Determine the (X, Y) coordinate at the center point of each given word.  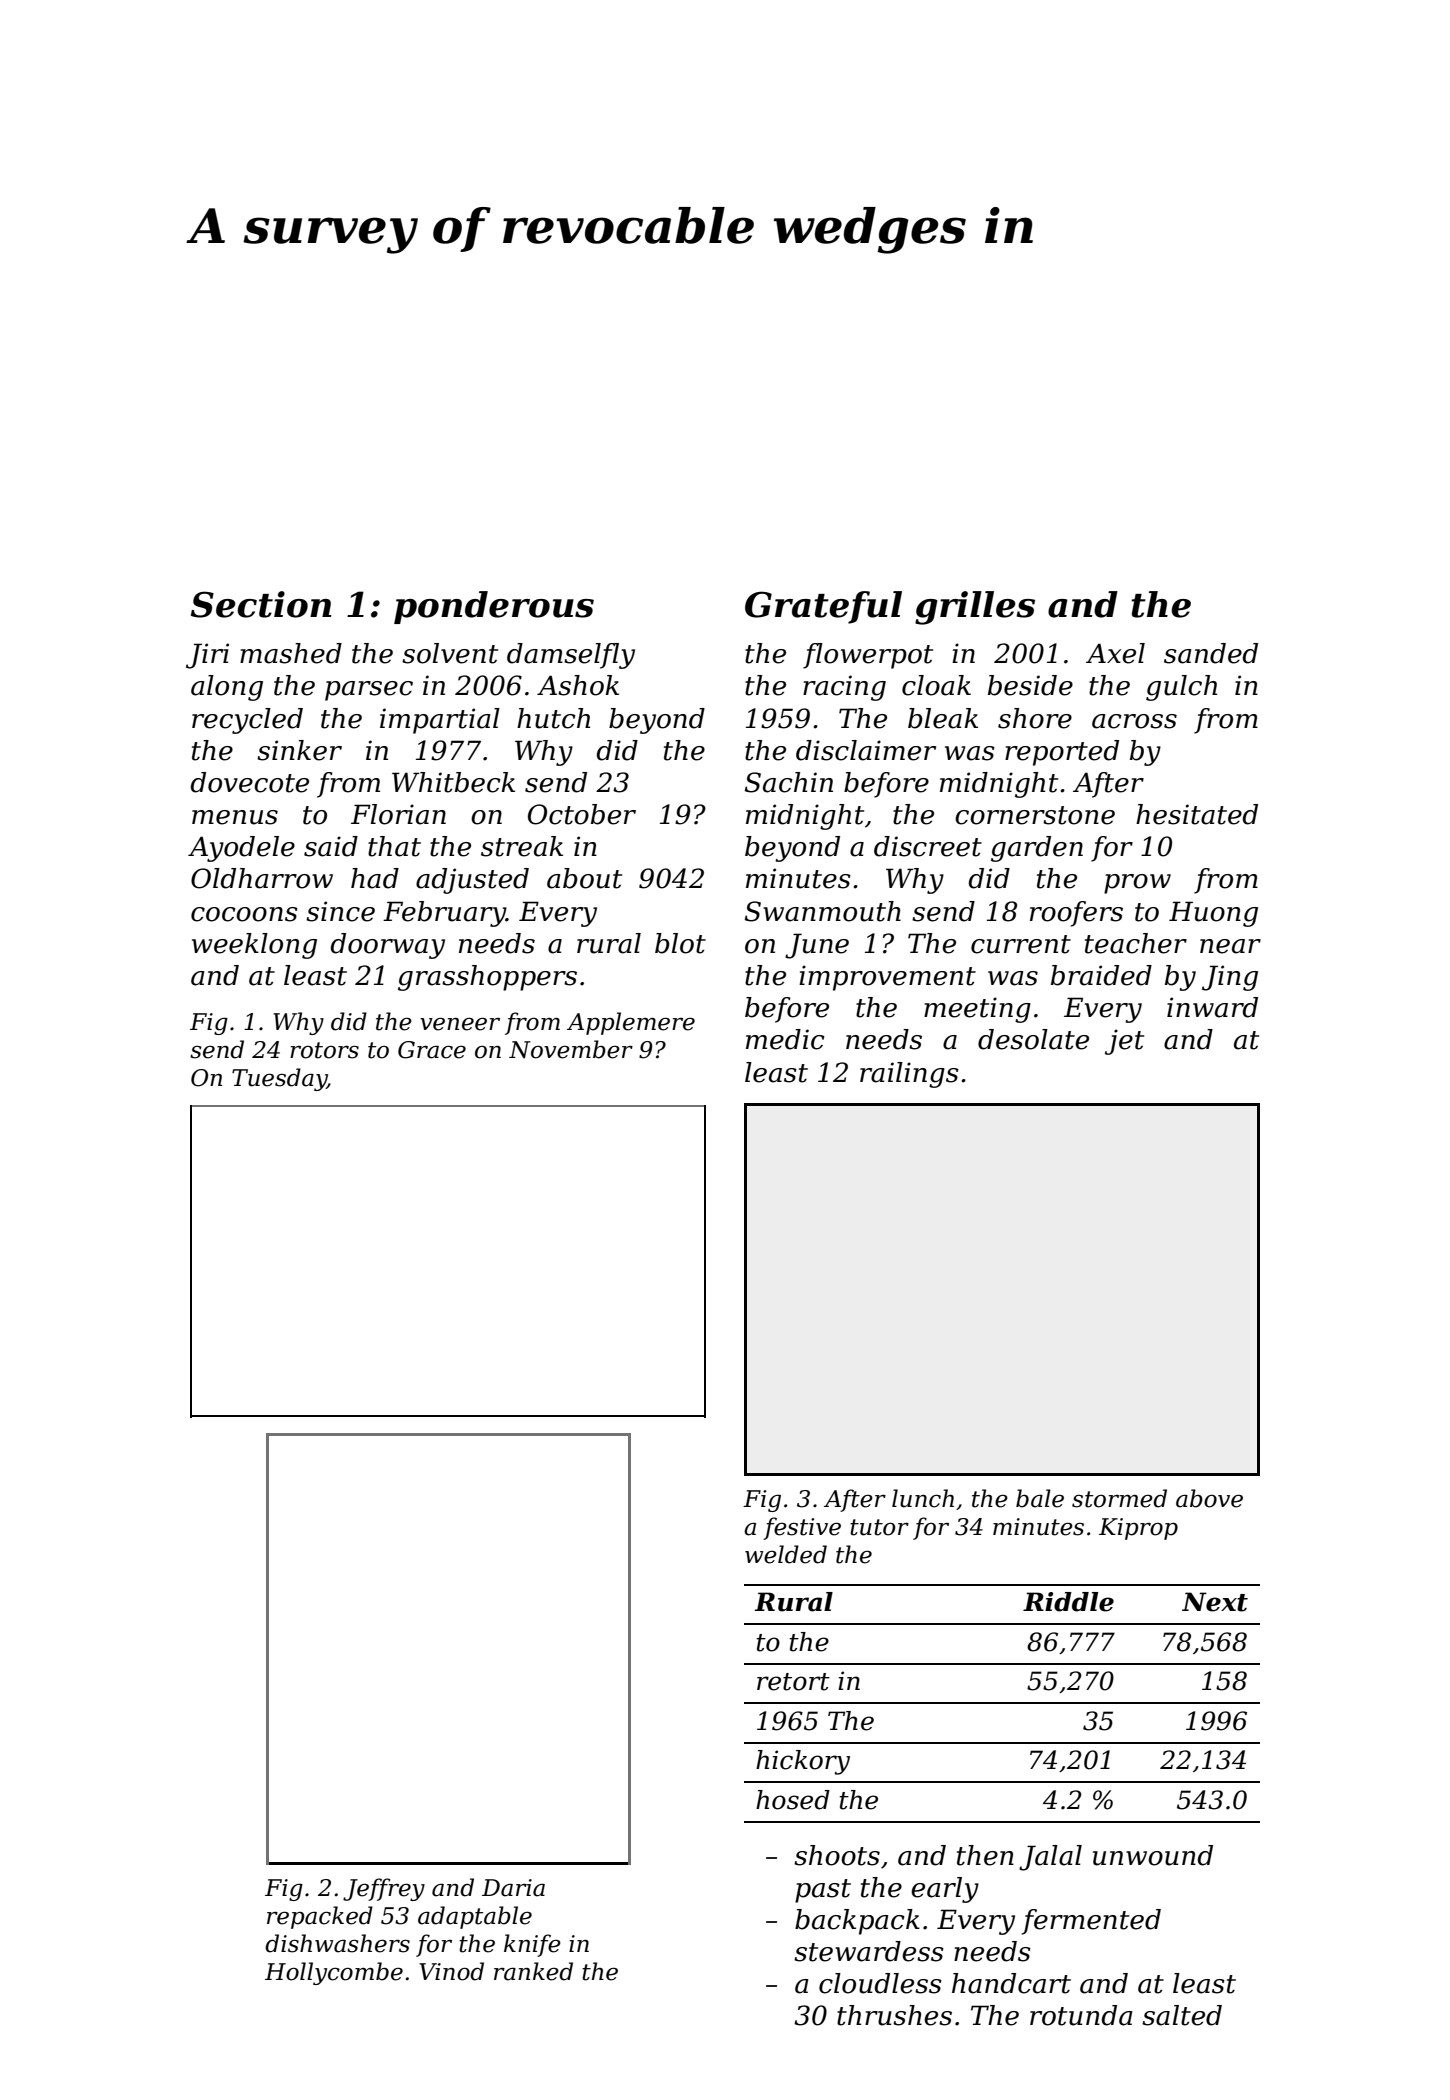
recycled (247, 721)
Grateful (823, 607)
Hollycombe (334, 1973)
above (1209, 1498)
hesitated (1197, 814)
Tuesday (279, 1079)
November (571, 1049)
